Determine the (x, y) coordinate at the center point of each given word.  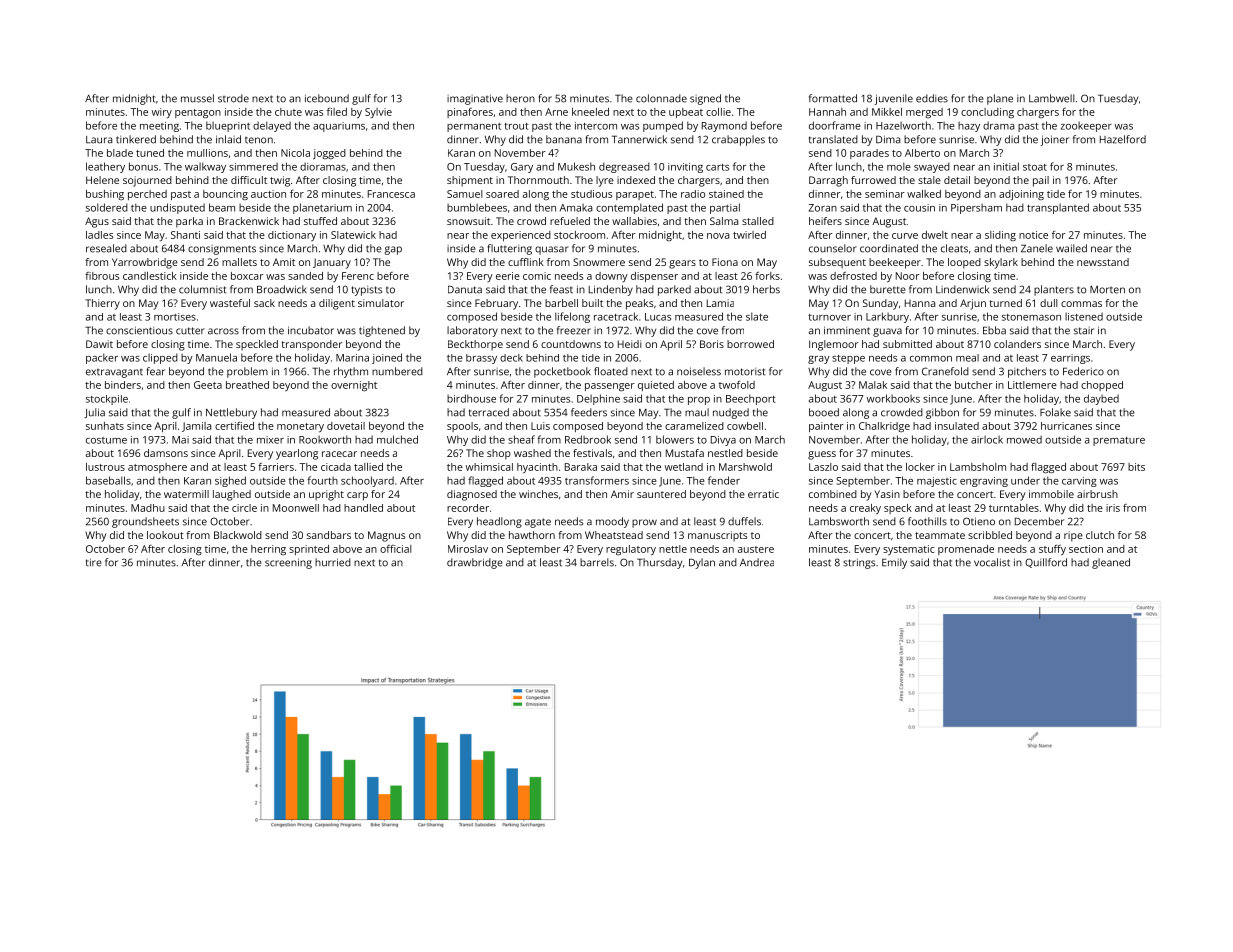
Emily (894, 563)
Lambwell (1052, 98)
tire (94, 562)
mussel (197, 98)
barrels (597, 562)
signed (705, 99)
